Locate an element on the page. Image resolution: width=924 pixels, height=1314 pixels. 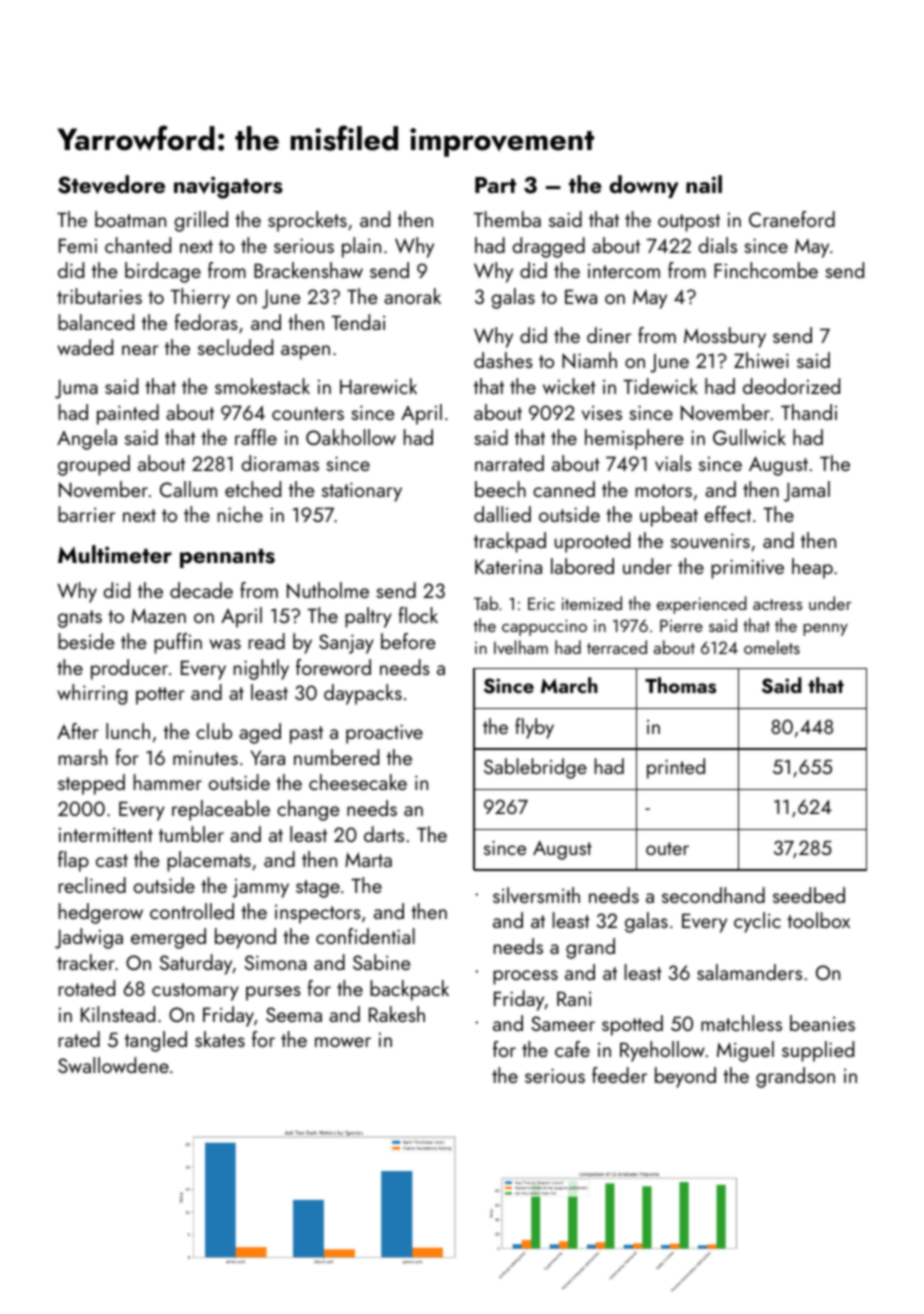
printed is located at coordinates (676, 768).
